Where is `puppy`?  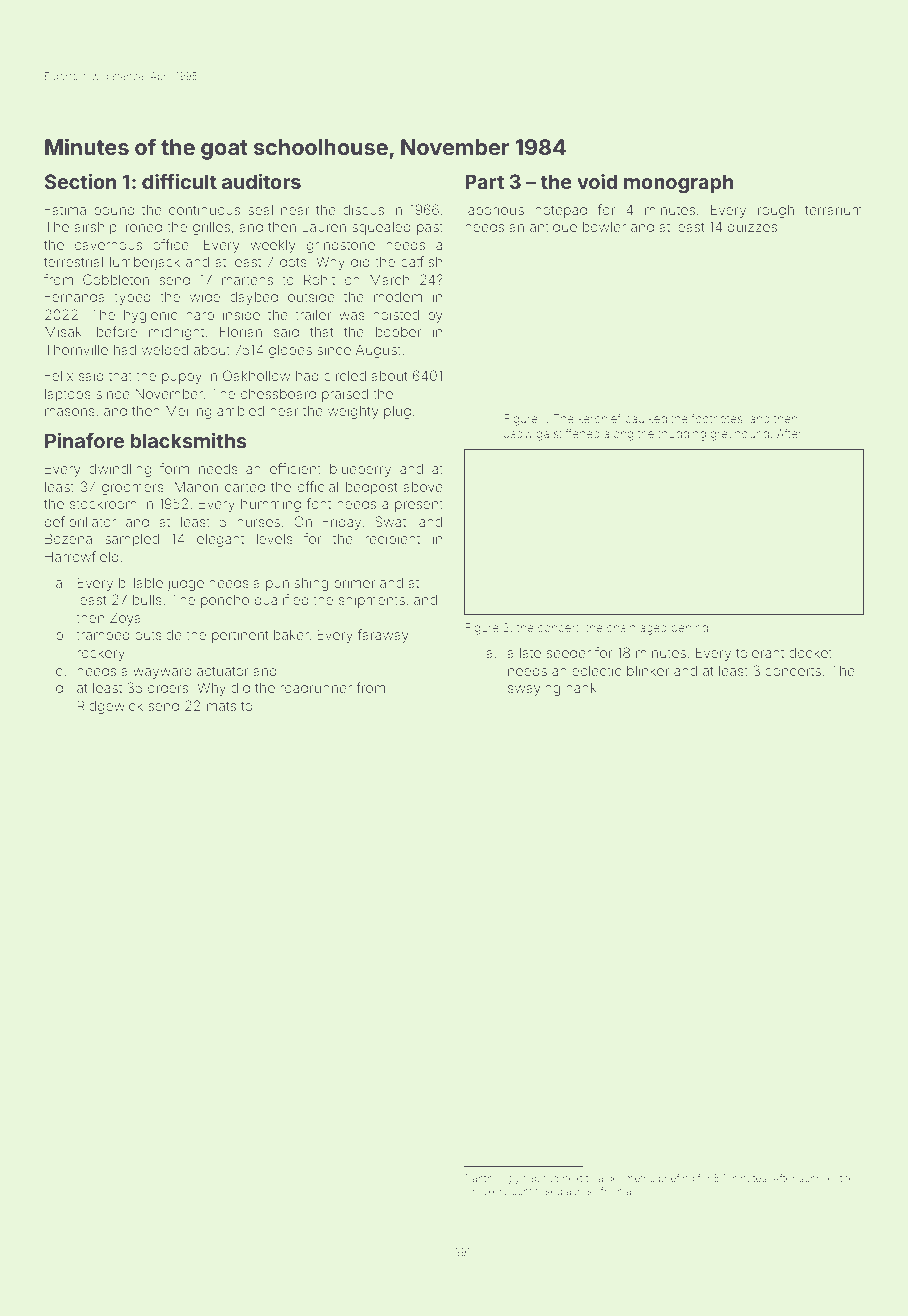
puppy is located at coordinates (182, 378).
